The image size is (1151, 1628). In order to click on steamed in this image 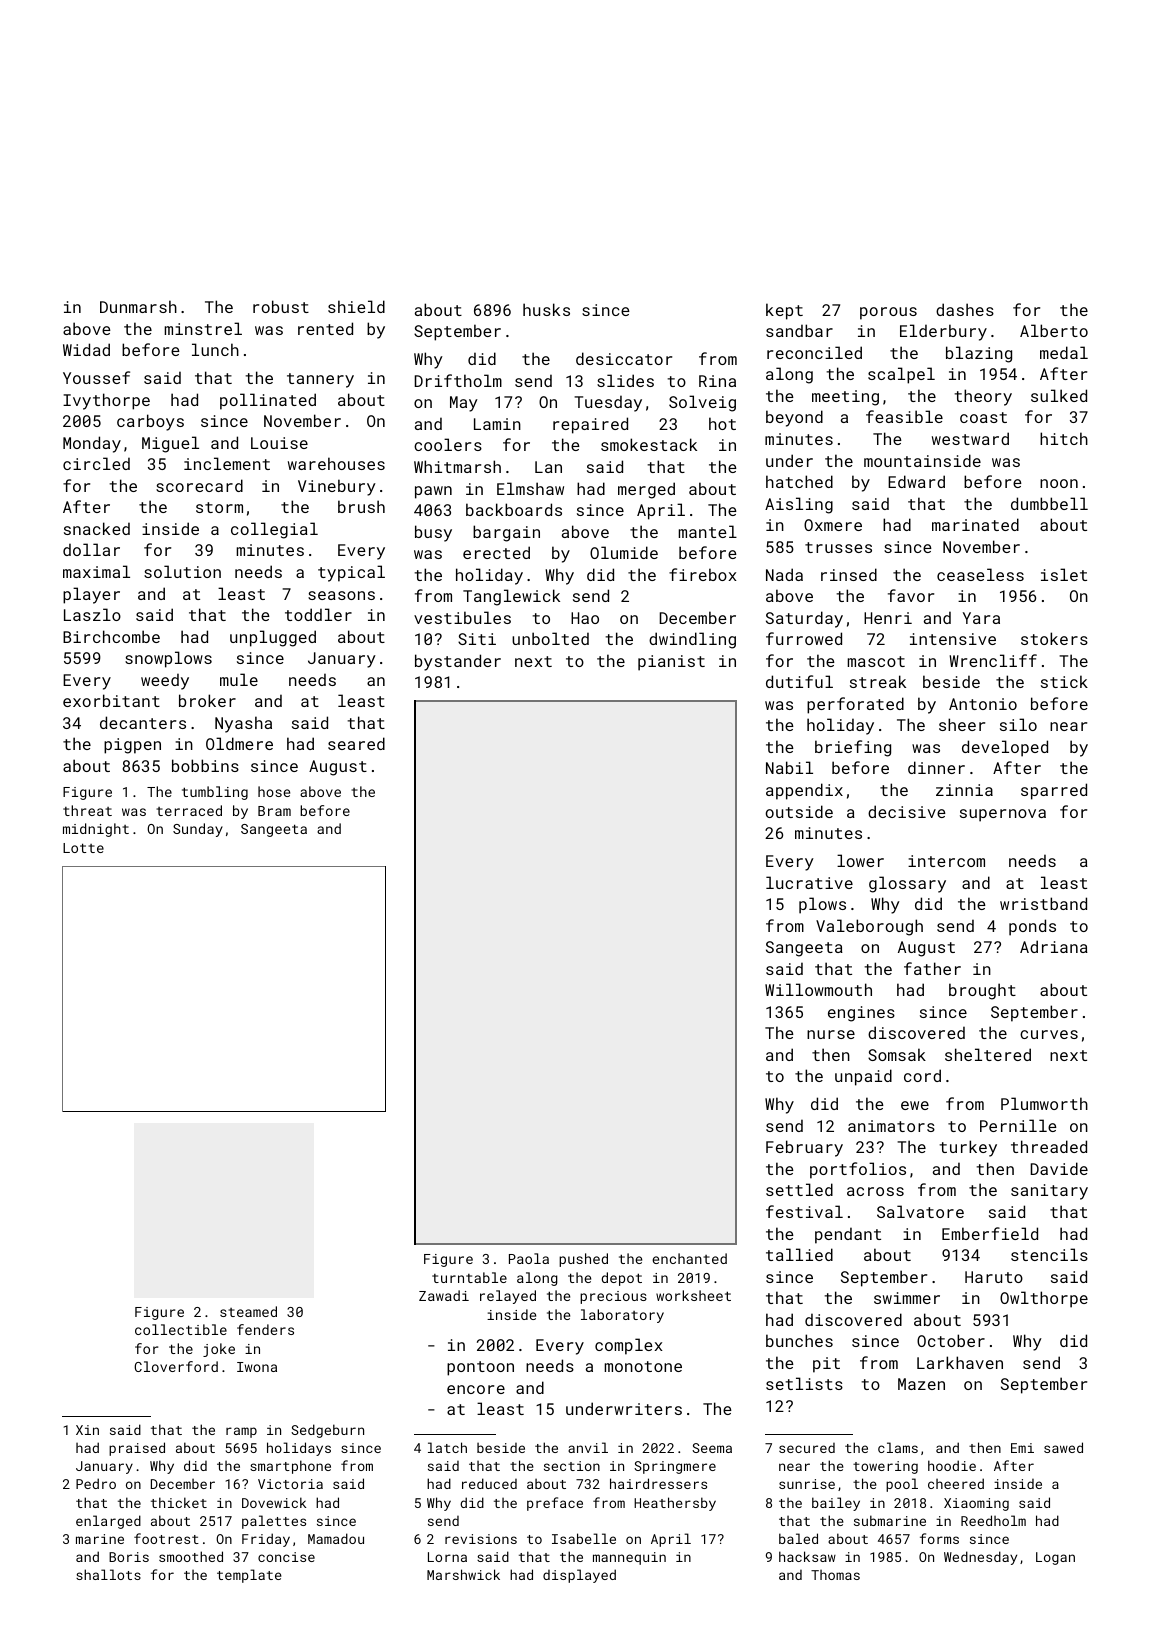, I will do `click(248, 1311)`.
